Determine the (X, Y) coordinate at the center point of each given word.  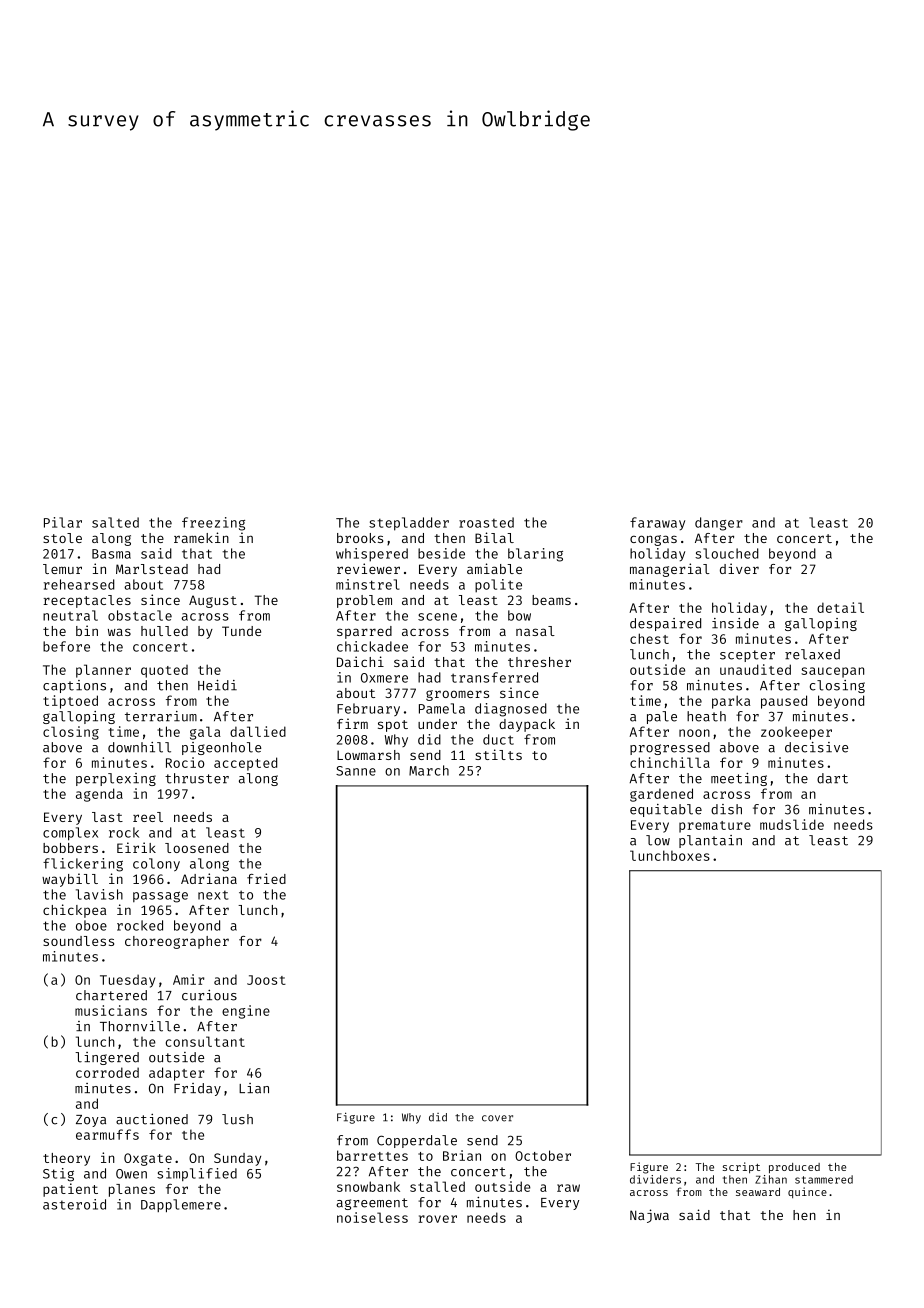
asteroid (74, 1204)
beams (551, 600)
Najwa (649, 1216)
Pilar (63, 522)
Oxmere (384, 678)
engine (246, 1012)
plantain (710, 841)
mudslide (792, 824)
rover (438, 1219)
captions (74, 686)
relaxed (812, 654)
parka (731, 702)
